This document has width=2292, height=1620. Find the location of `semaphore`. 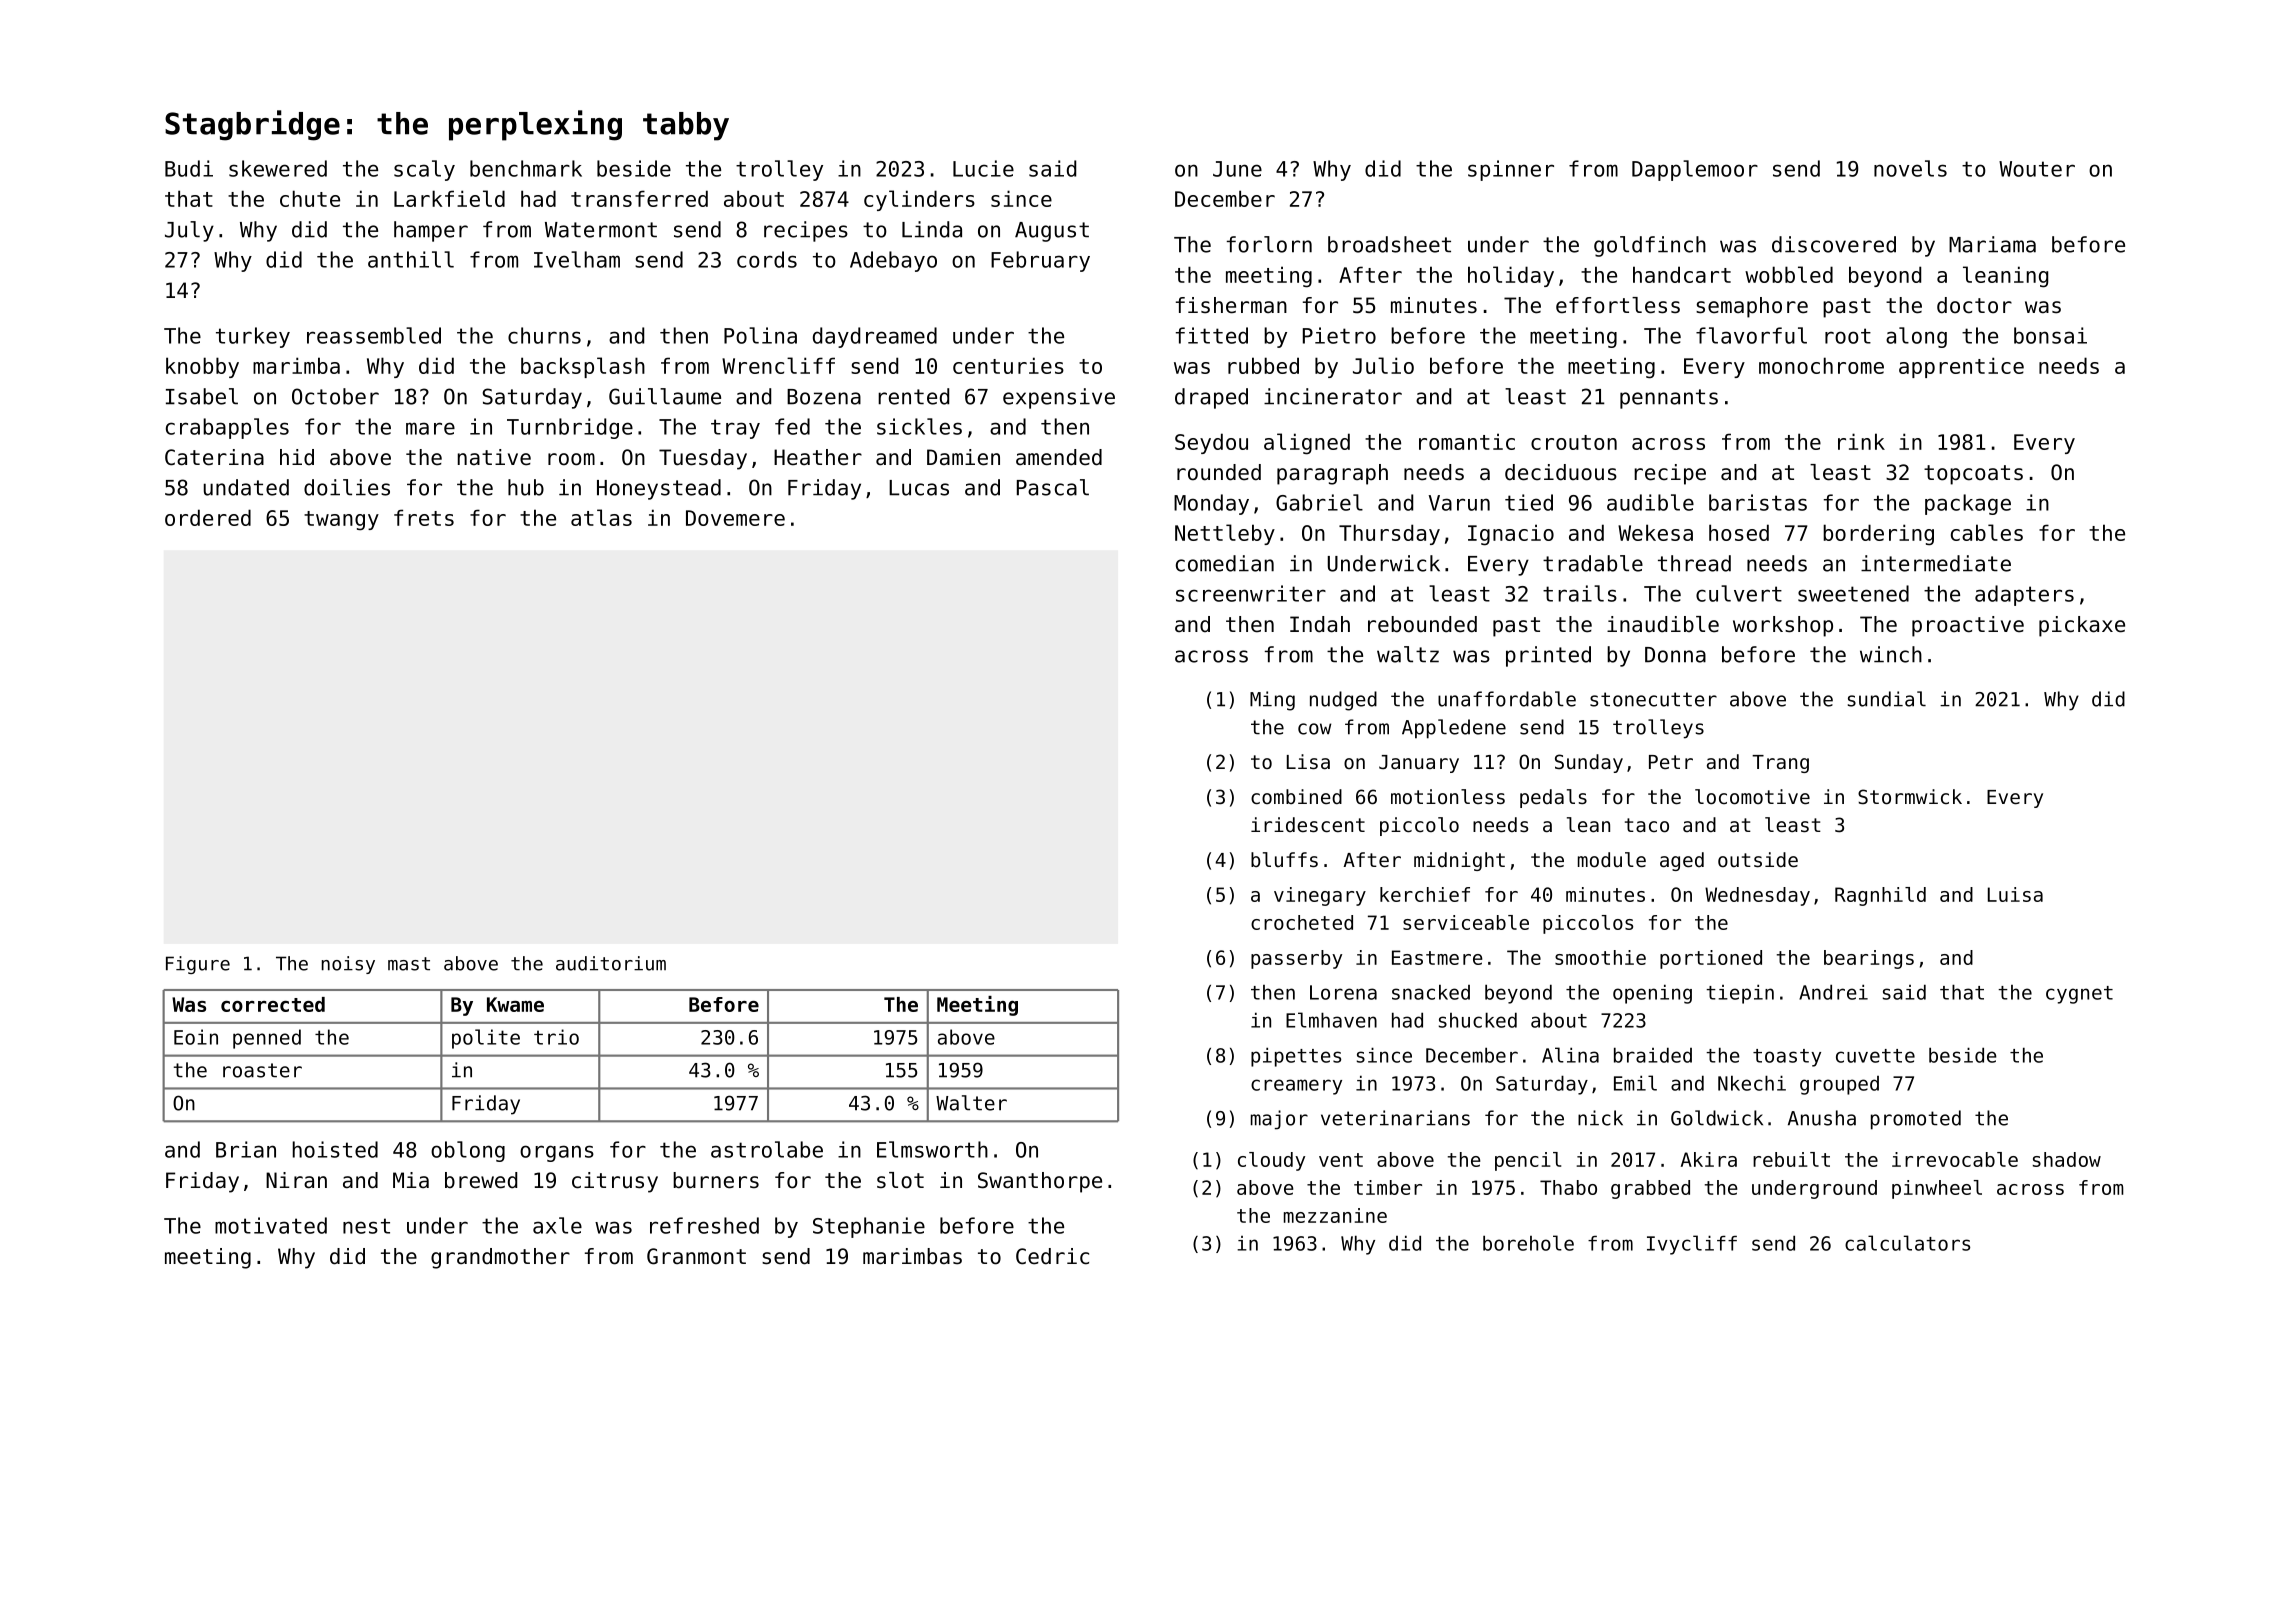

semaphore is located at coordinates (1752, 307).
